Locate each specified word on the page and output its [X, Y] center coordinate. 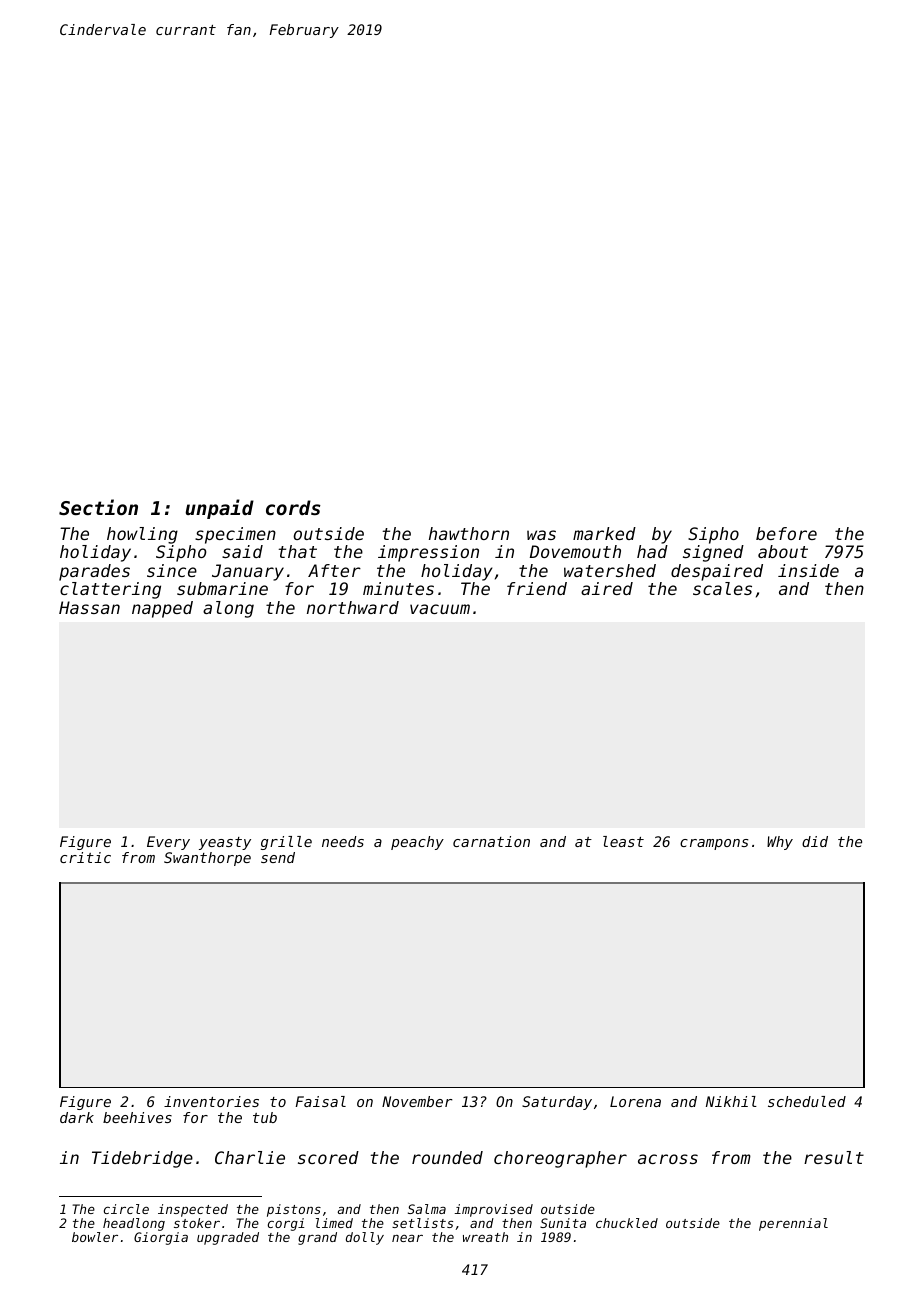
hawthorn [469, 533]
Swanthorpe [207, 859]
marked [604, 533]
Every [168, 843]
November [417, 1101]
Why [780, 843]
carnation [491, 841]
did [815, 841]
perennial [793, 1224]
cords [293, 507]
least [623, 841]
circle [126, 1209]
